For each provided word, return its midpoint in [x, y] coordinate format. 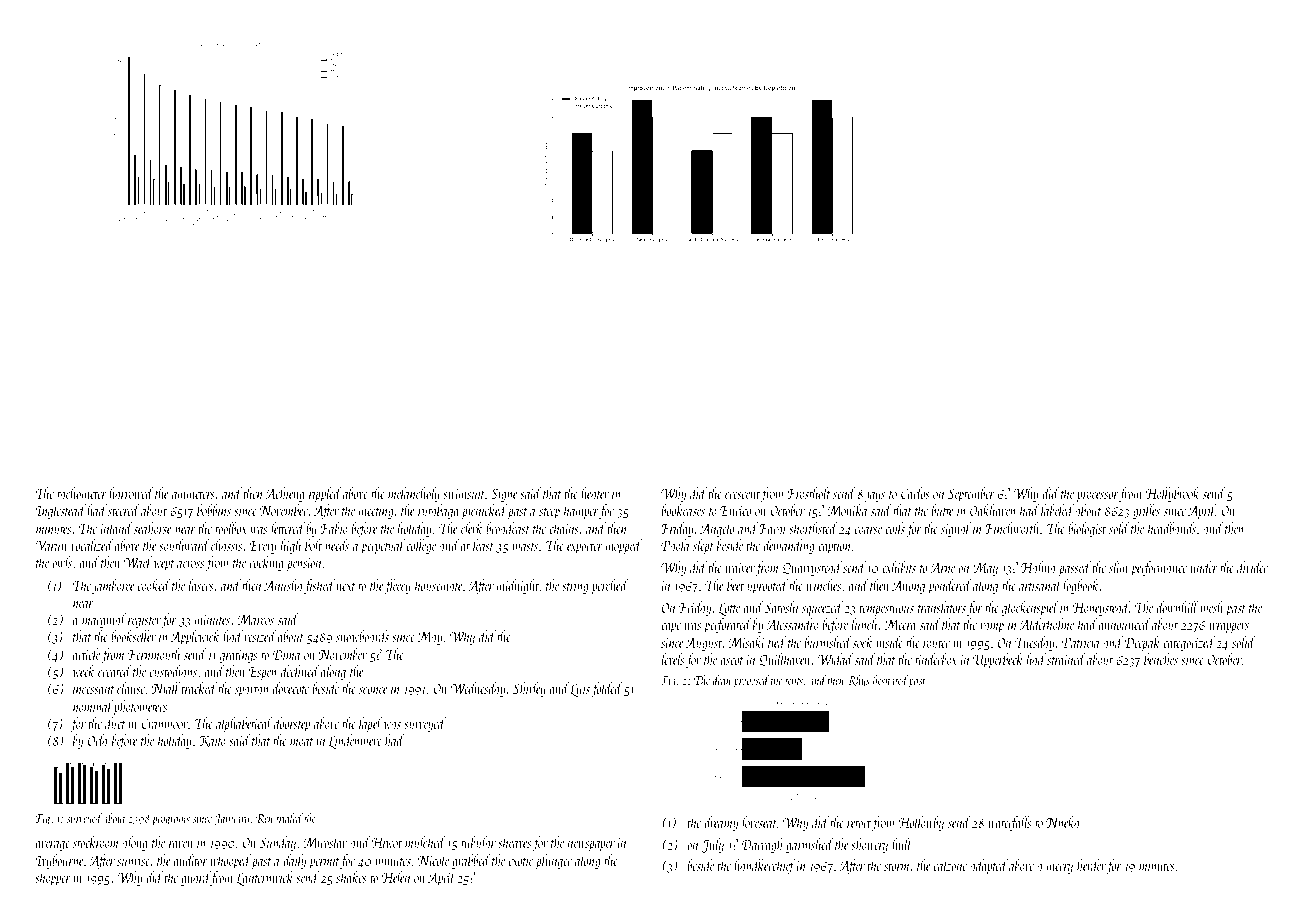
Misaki [747, 642]
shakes [351, 877]
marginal [104, 620]
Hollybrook [1173, 494]
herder [1091, 865]
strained [1066, 659]
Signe [504, 495]
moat [302, 742]
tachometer [82, 493]
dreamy [721, 823]
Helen [396, 877]
